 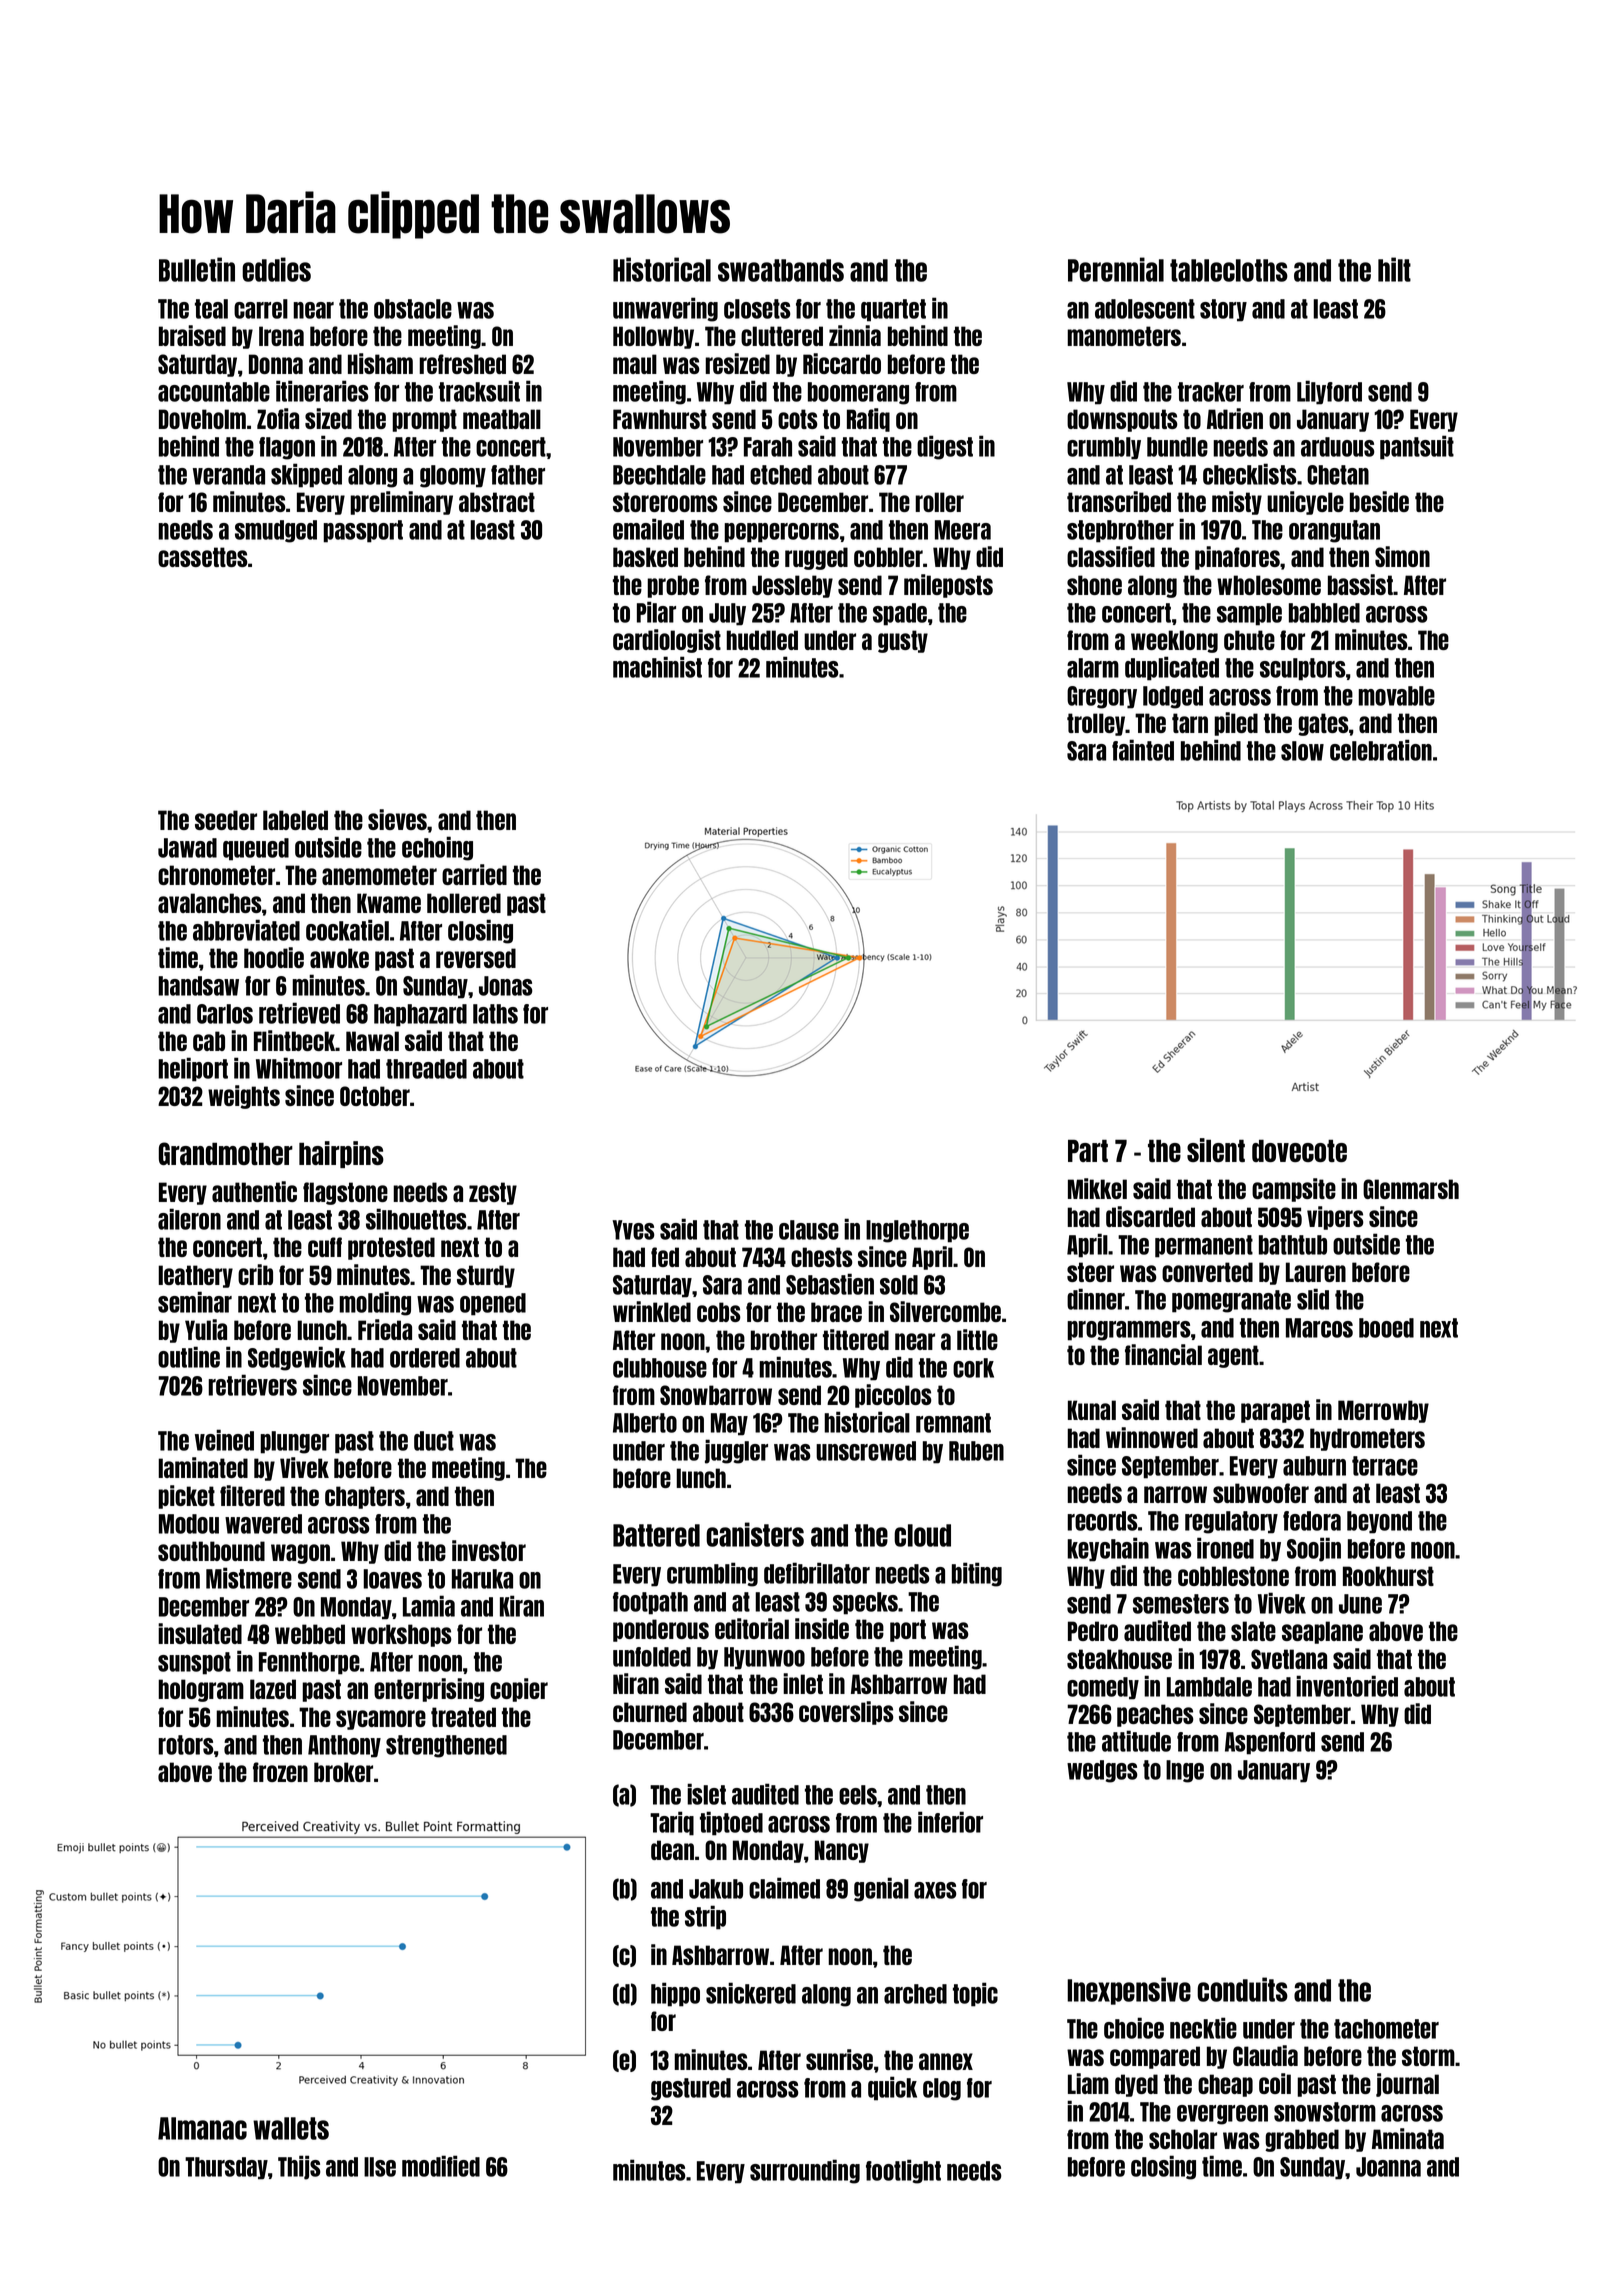 What do you see at coordinates (229, 475) in the screenshot?
I see `veranda` at bounding box center [229, 475].
